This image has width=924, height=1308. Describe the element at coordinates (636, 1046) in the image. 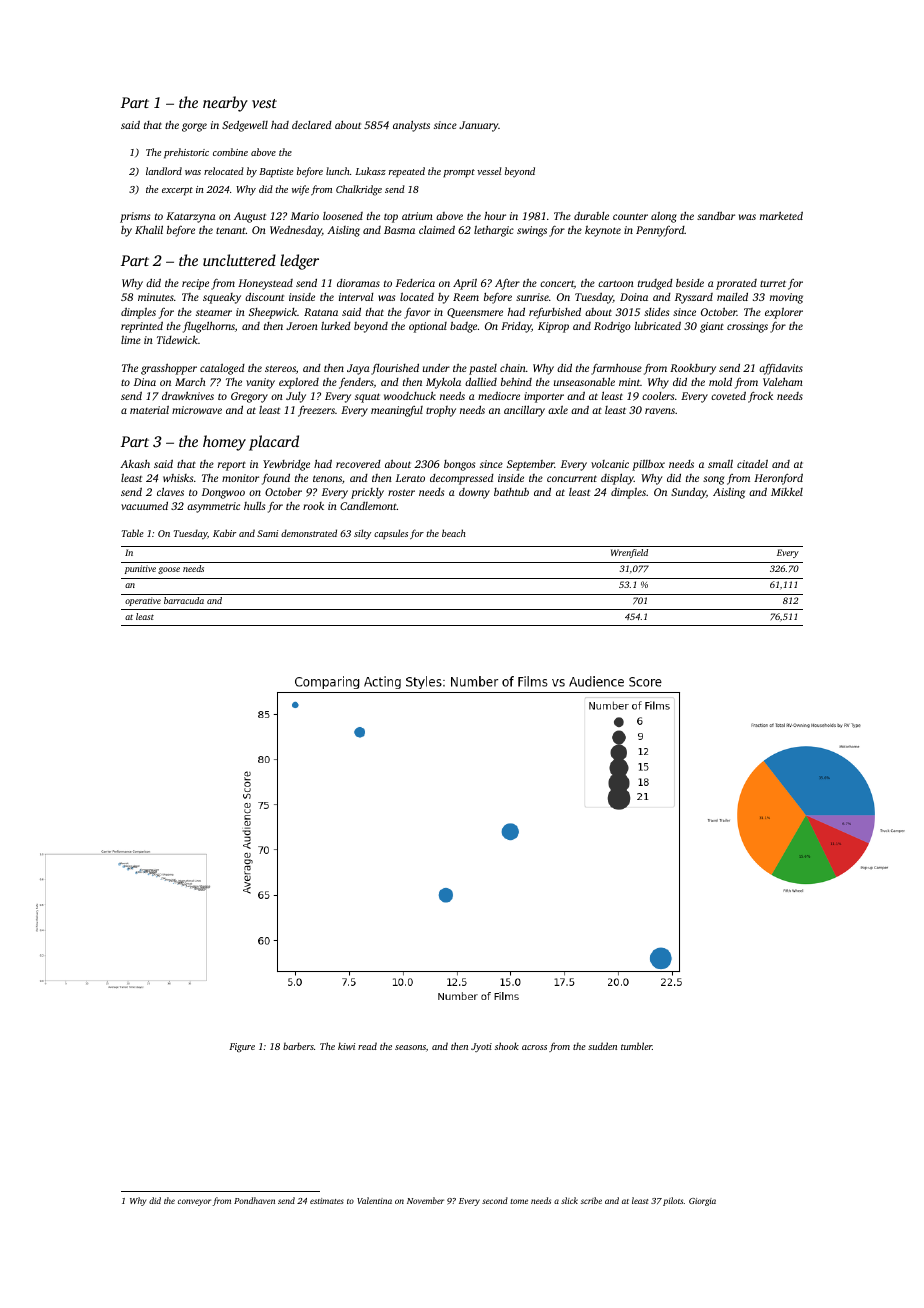

I see `tumbler` at that location.
